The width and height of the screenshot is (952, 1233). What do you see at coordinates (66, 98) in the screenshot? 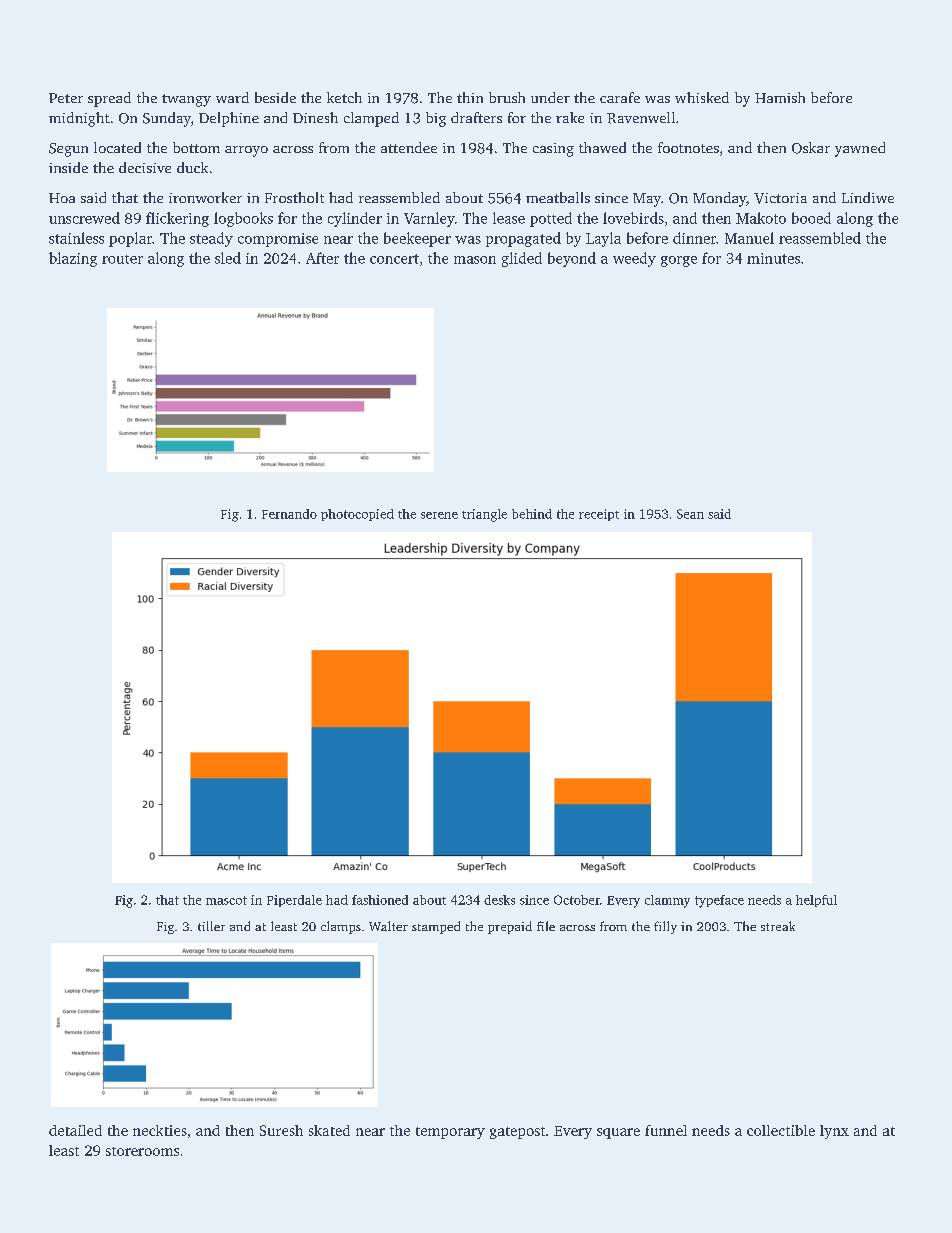
I see `Peter` at bounding box center [66, 98].
